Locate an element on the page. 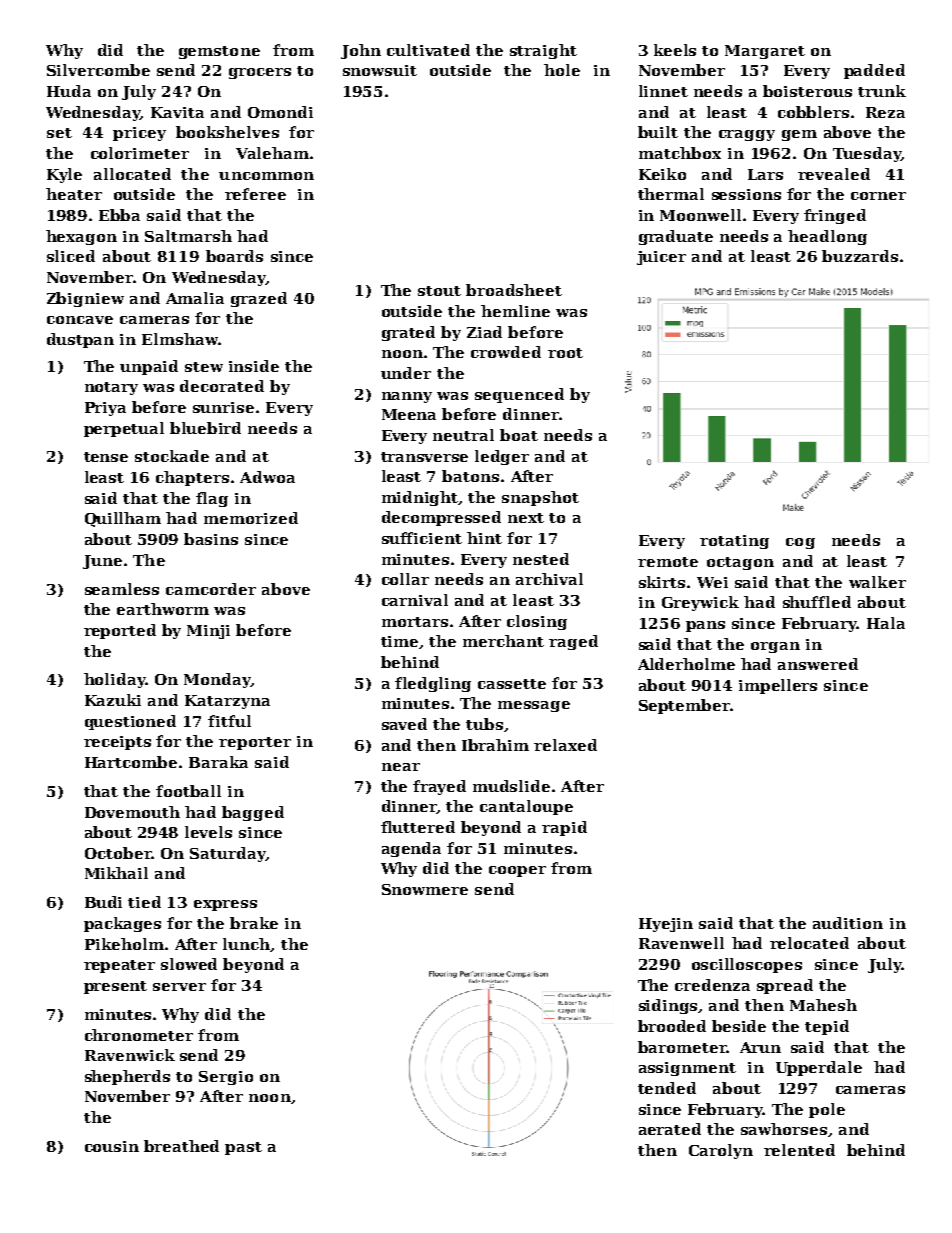 This document has height=1233, width=952. assignment is located at coordinates (687, 1069).
